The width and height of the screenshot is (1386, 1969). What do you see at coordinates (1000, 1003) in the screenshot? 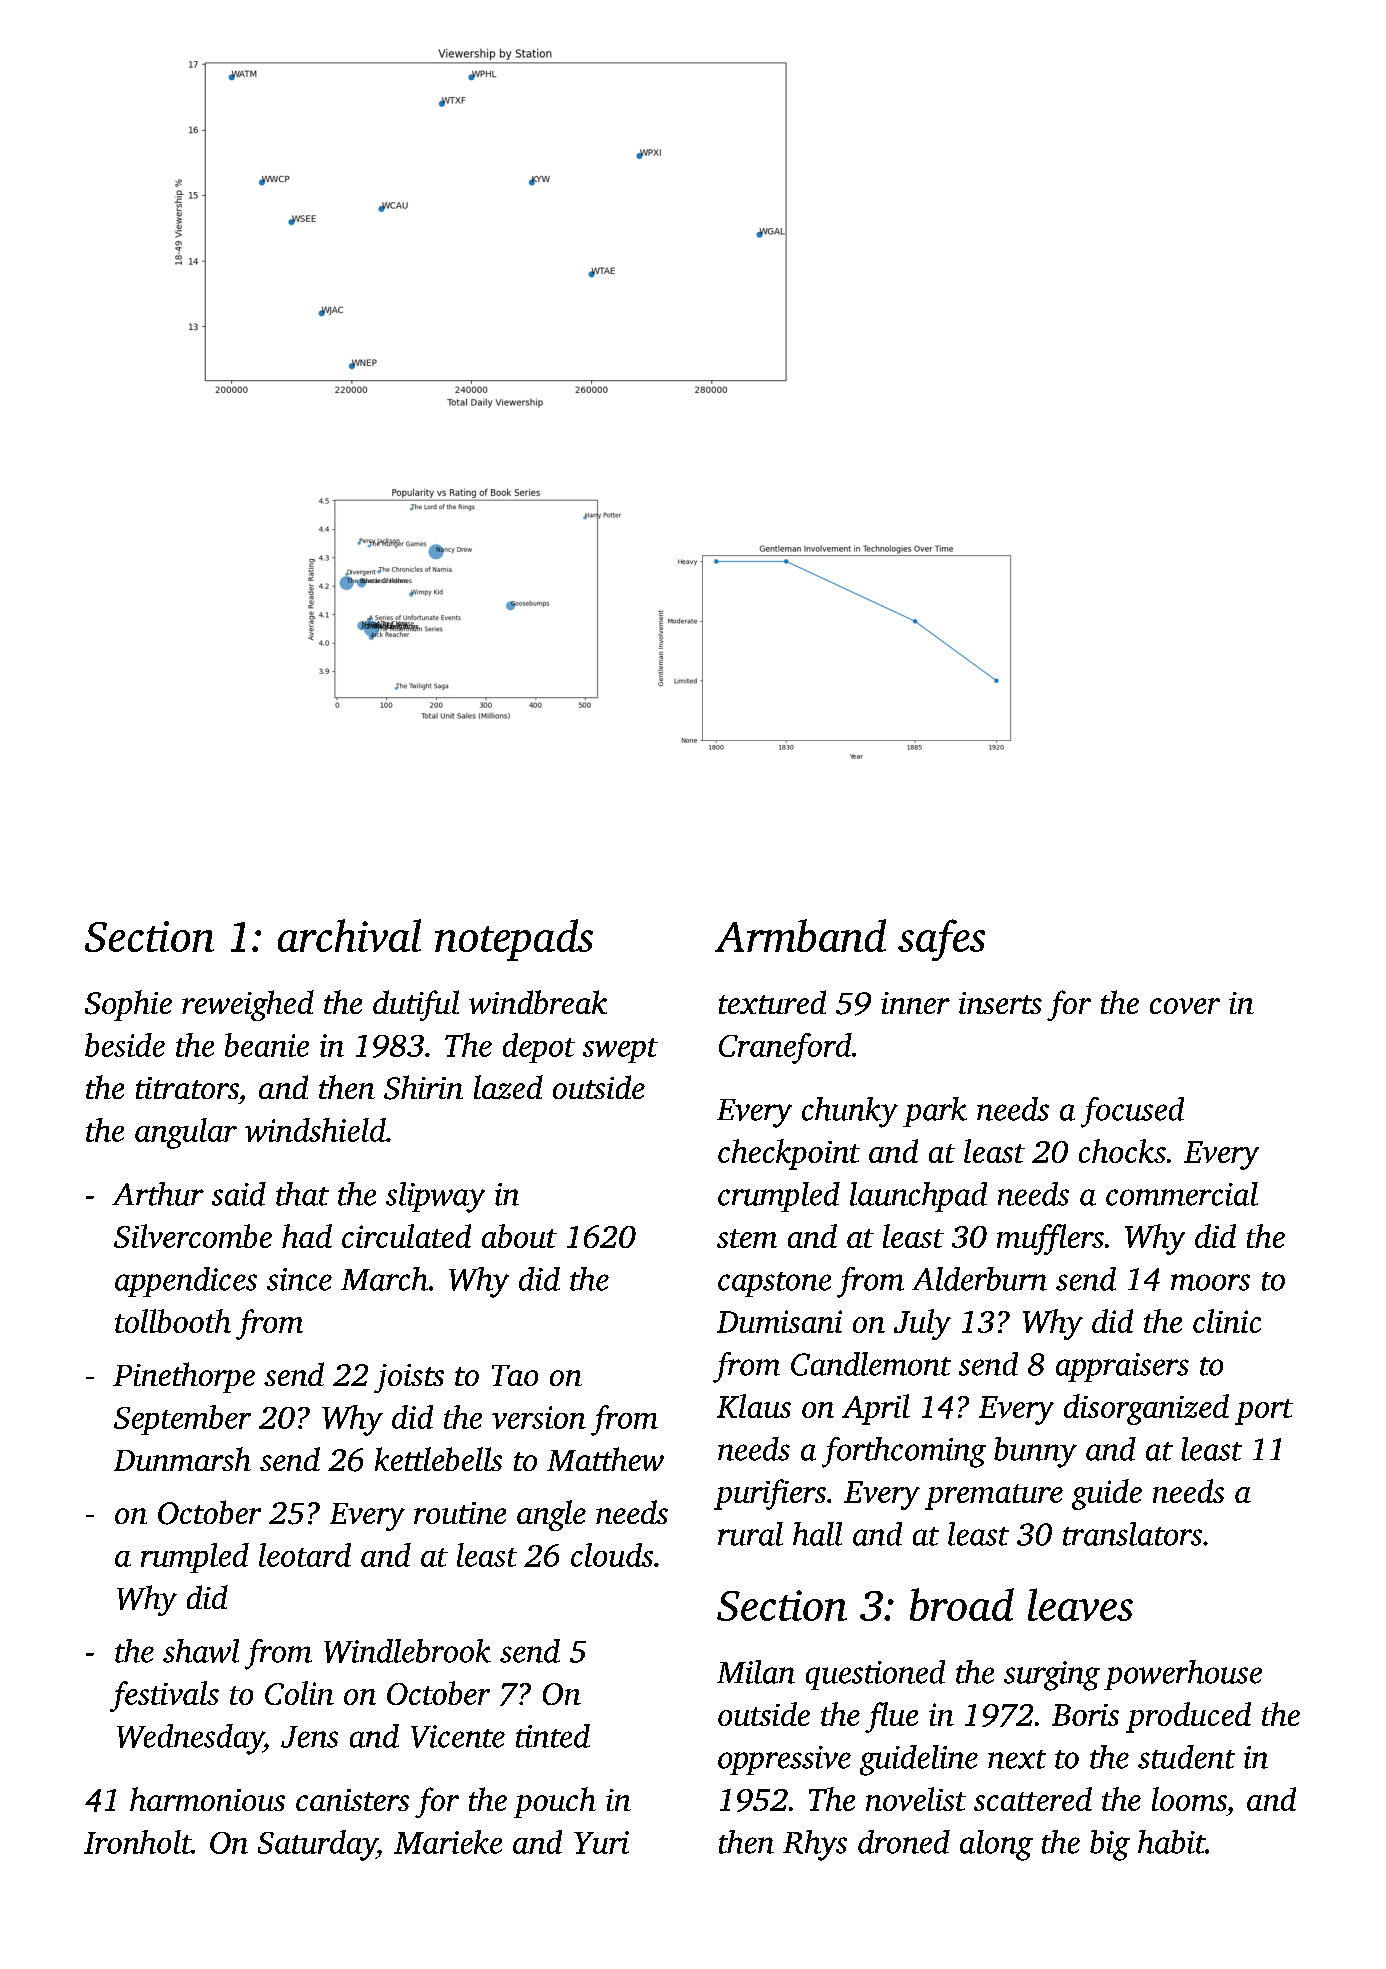
I see `inserts` at bounding box center [1000, 1003].
